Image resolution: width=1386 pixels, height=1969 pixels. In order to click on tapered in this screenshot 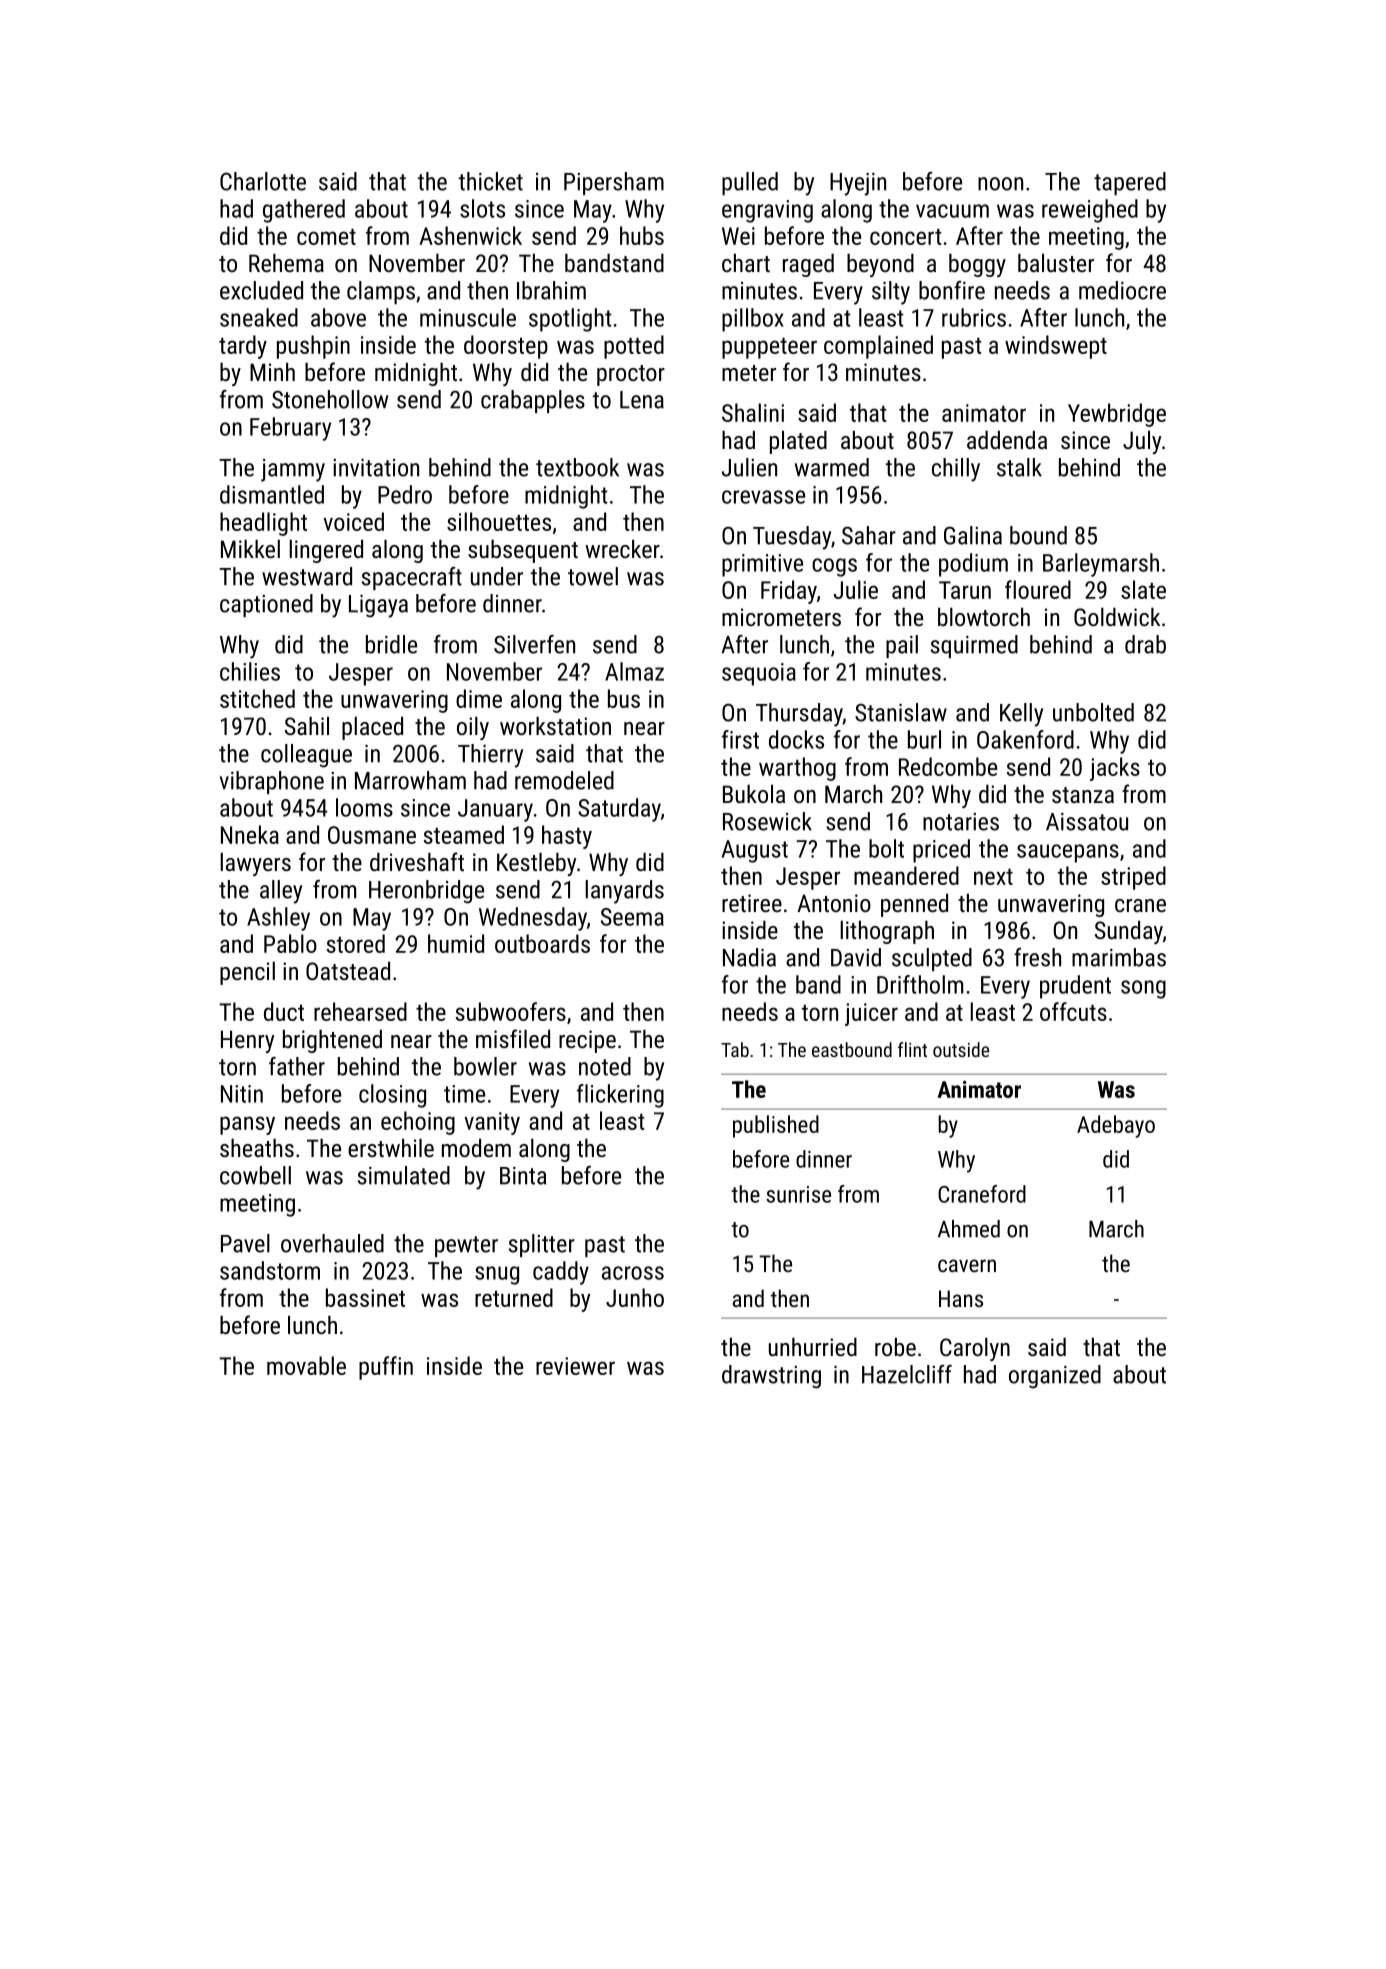, I will do `click(1130, 183)`.
